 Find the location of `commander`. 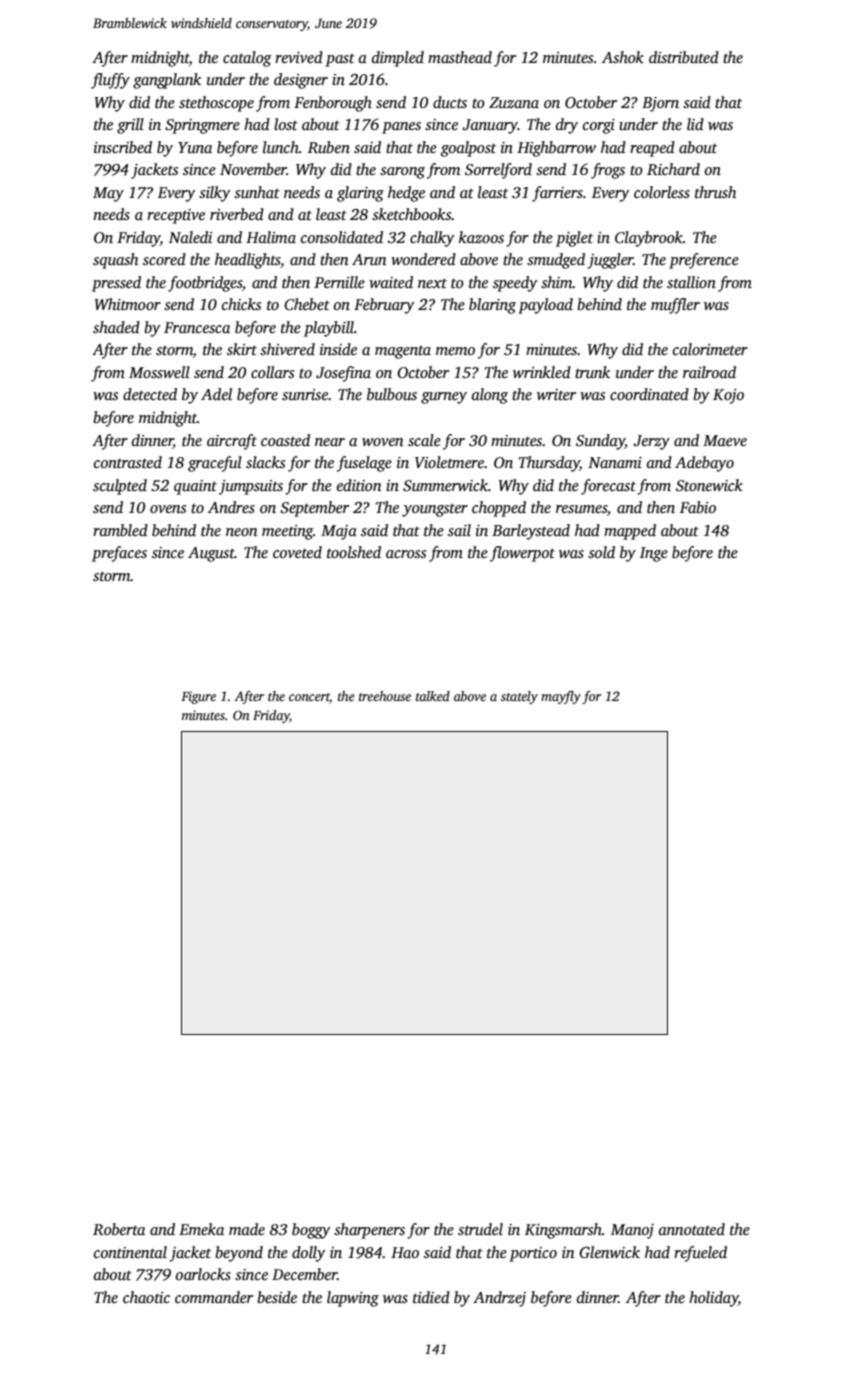

commander is located at coordinates (214, 1297).
